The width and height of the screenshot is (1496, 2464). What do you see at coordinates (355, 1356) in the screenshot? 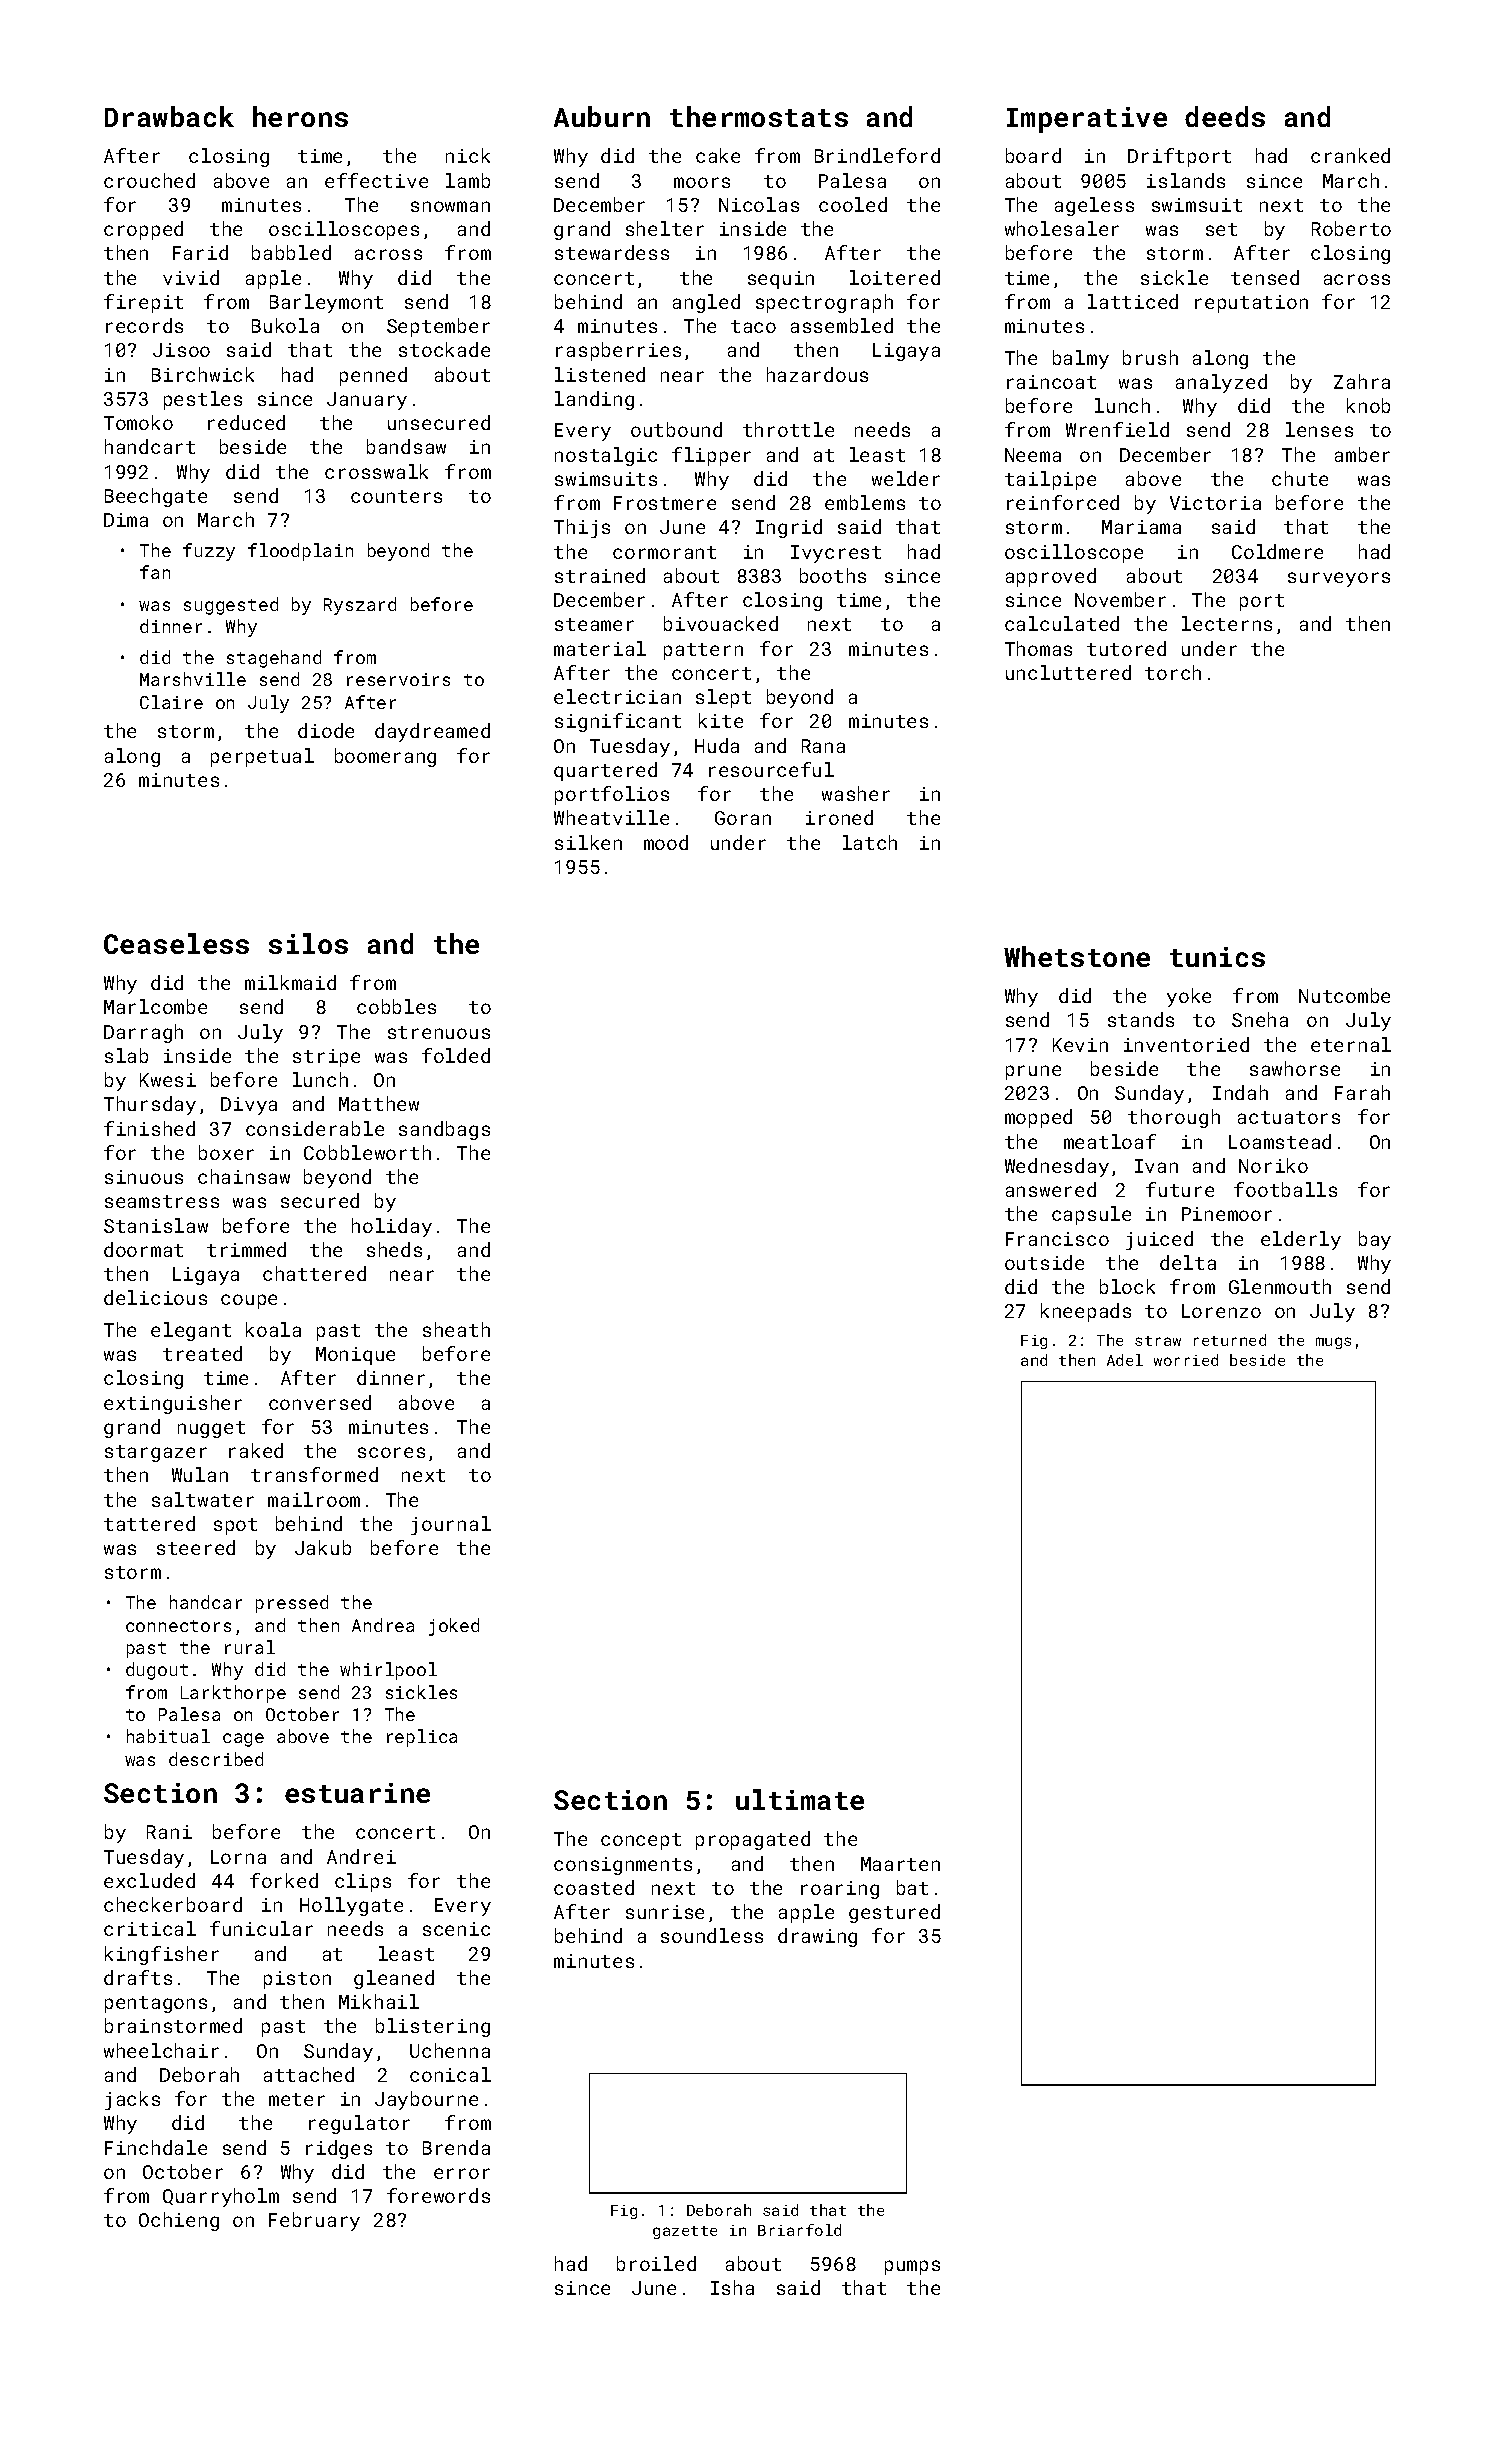
I see `Monique` at bounding box center [355, 1356].
